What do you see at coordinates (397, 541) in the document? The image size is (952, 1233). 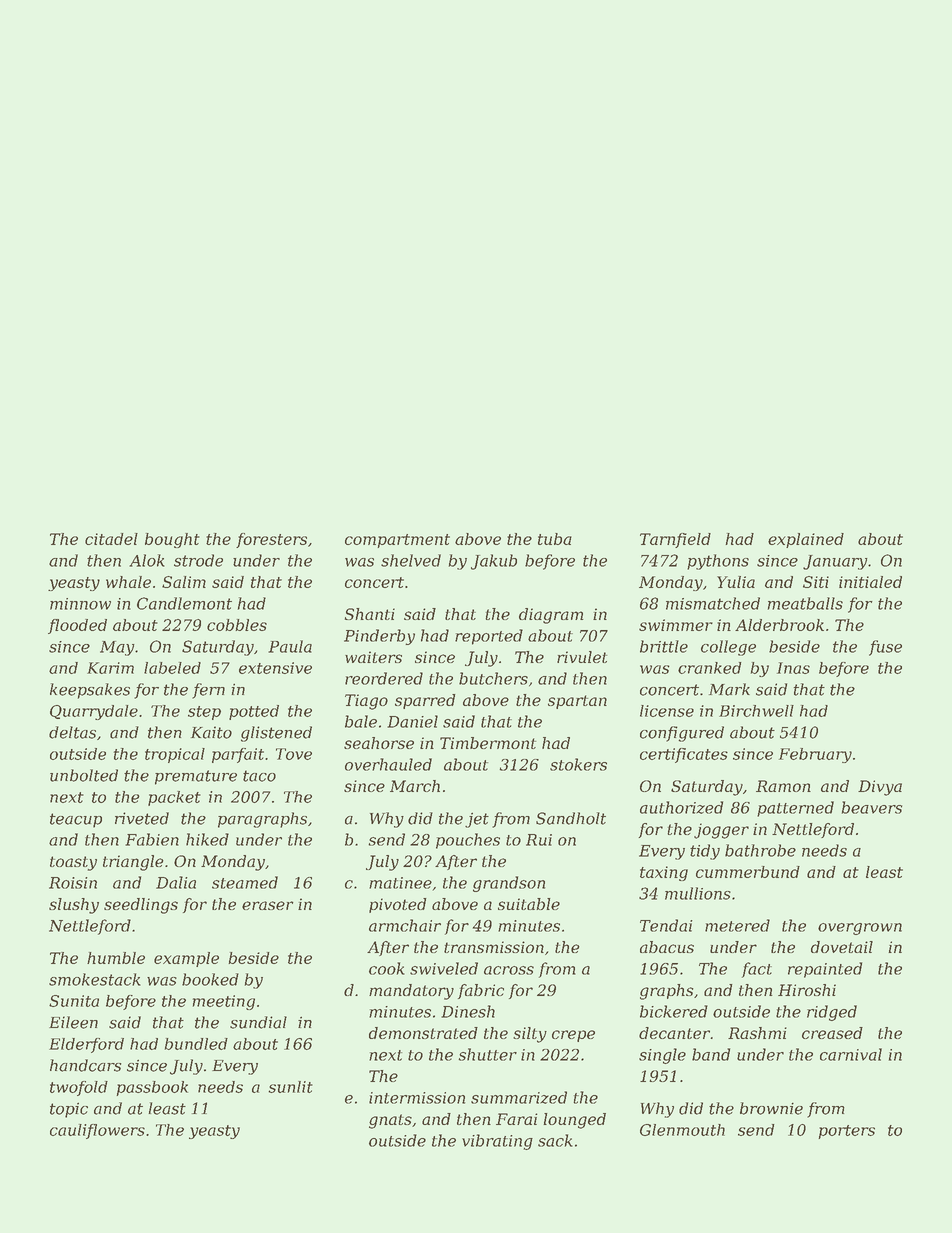 I see `compartment` at bounding box center [397, 541].
